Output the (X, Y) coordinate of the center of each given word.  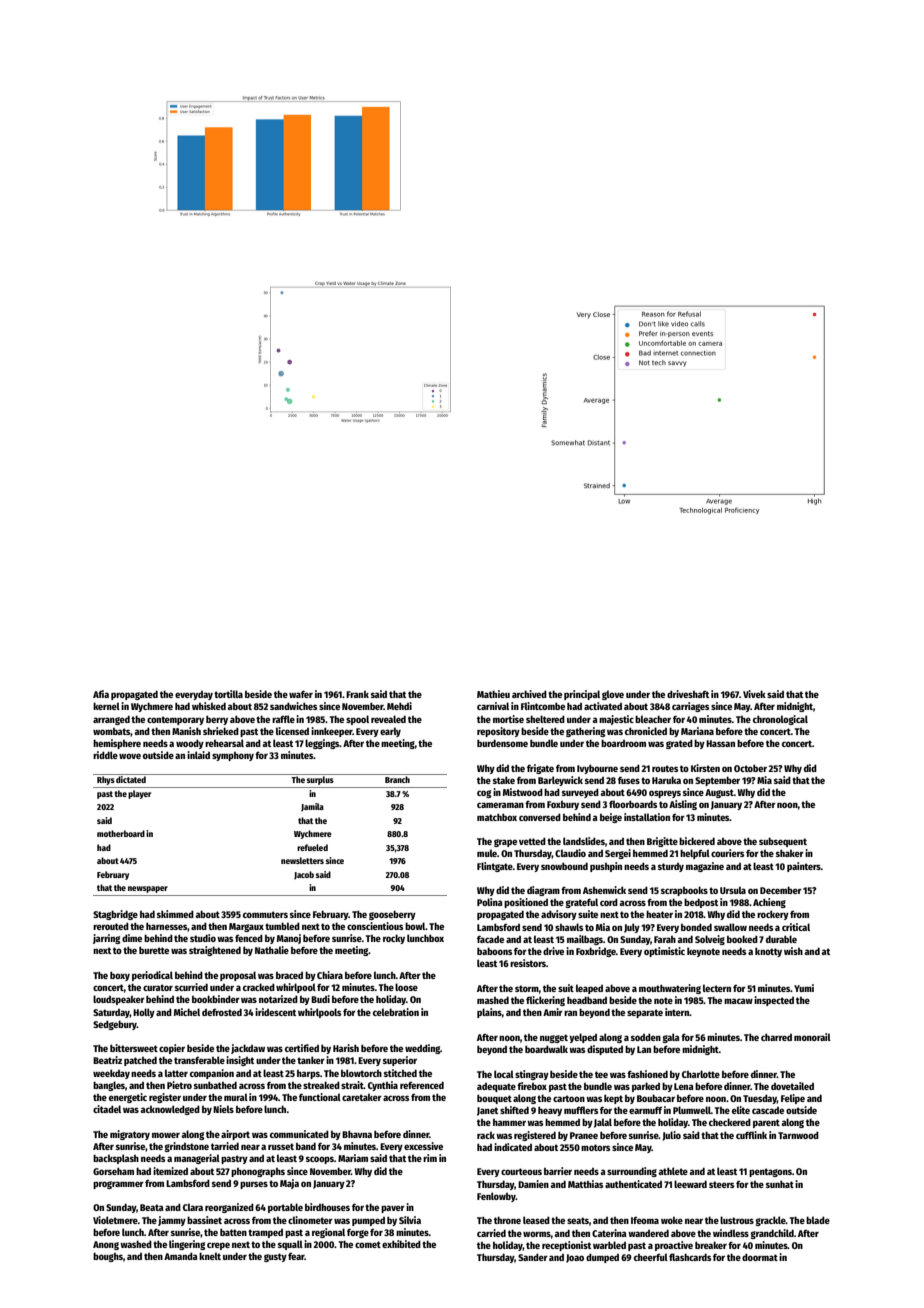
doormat (760, 1257)
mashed (493, 1000)
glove (613, 695)
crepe (218, 1246)
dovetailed (792, 1086)
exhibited (401, 1244)
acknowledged (170, 1110)
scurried (191, 987)
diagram (543, 891)
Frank (357, 694)
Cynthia (383, 1086)
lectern (717, 988)
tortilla (228, 694)
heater (659, 914)
